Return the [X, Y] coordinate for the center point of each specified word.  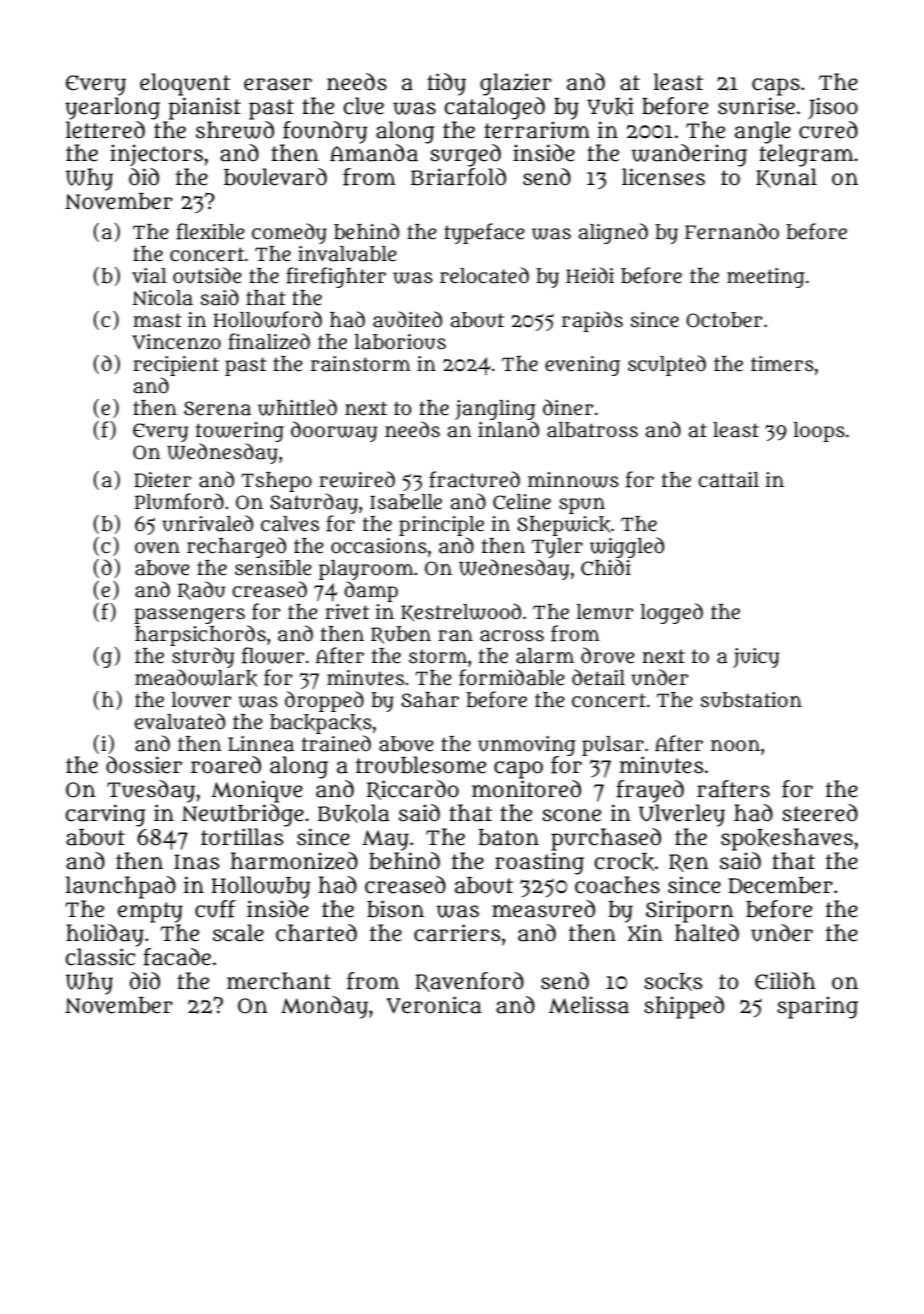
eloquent [185, 84]
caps [776, 87]
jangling [495, 410]
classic [100, 957]
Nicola [162, 298]
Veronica [434, 1005]
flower [273, 655]
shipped [684, 1007]
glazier [516, 84]
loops [819, 432]
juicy [756, 658]
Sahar [430, 700]
